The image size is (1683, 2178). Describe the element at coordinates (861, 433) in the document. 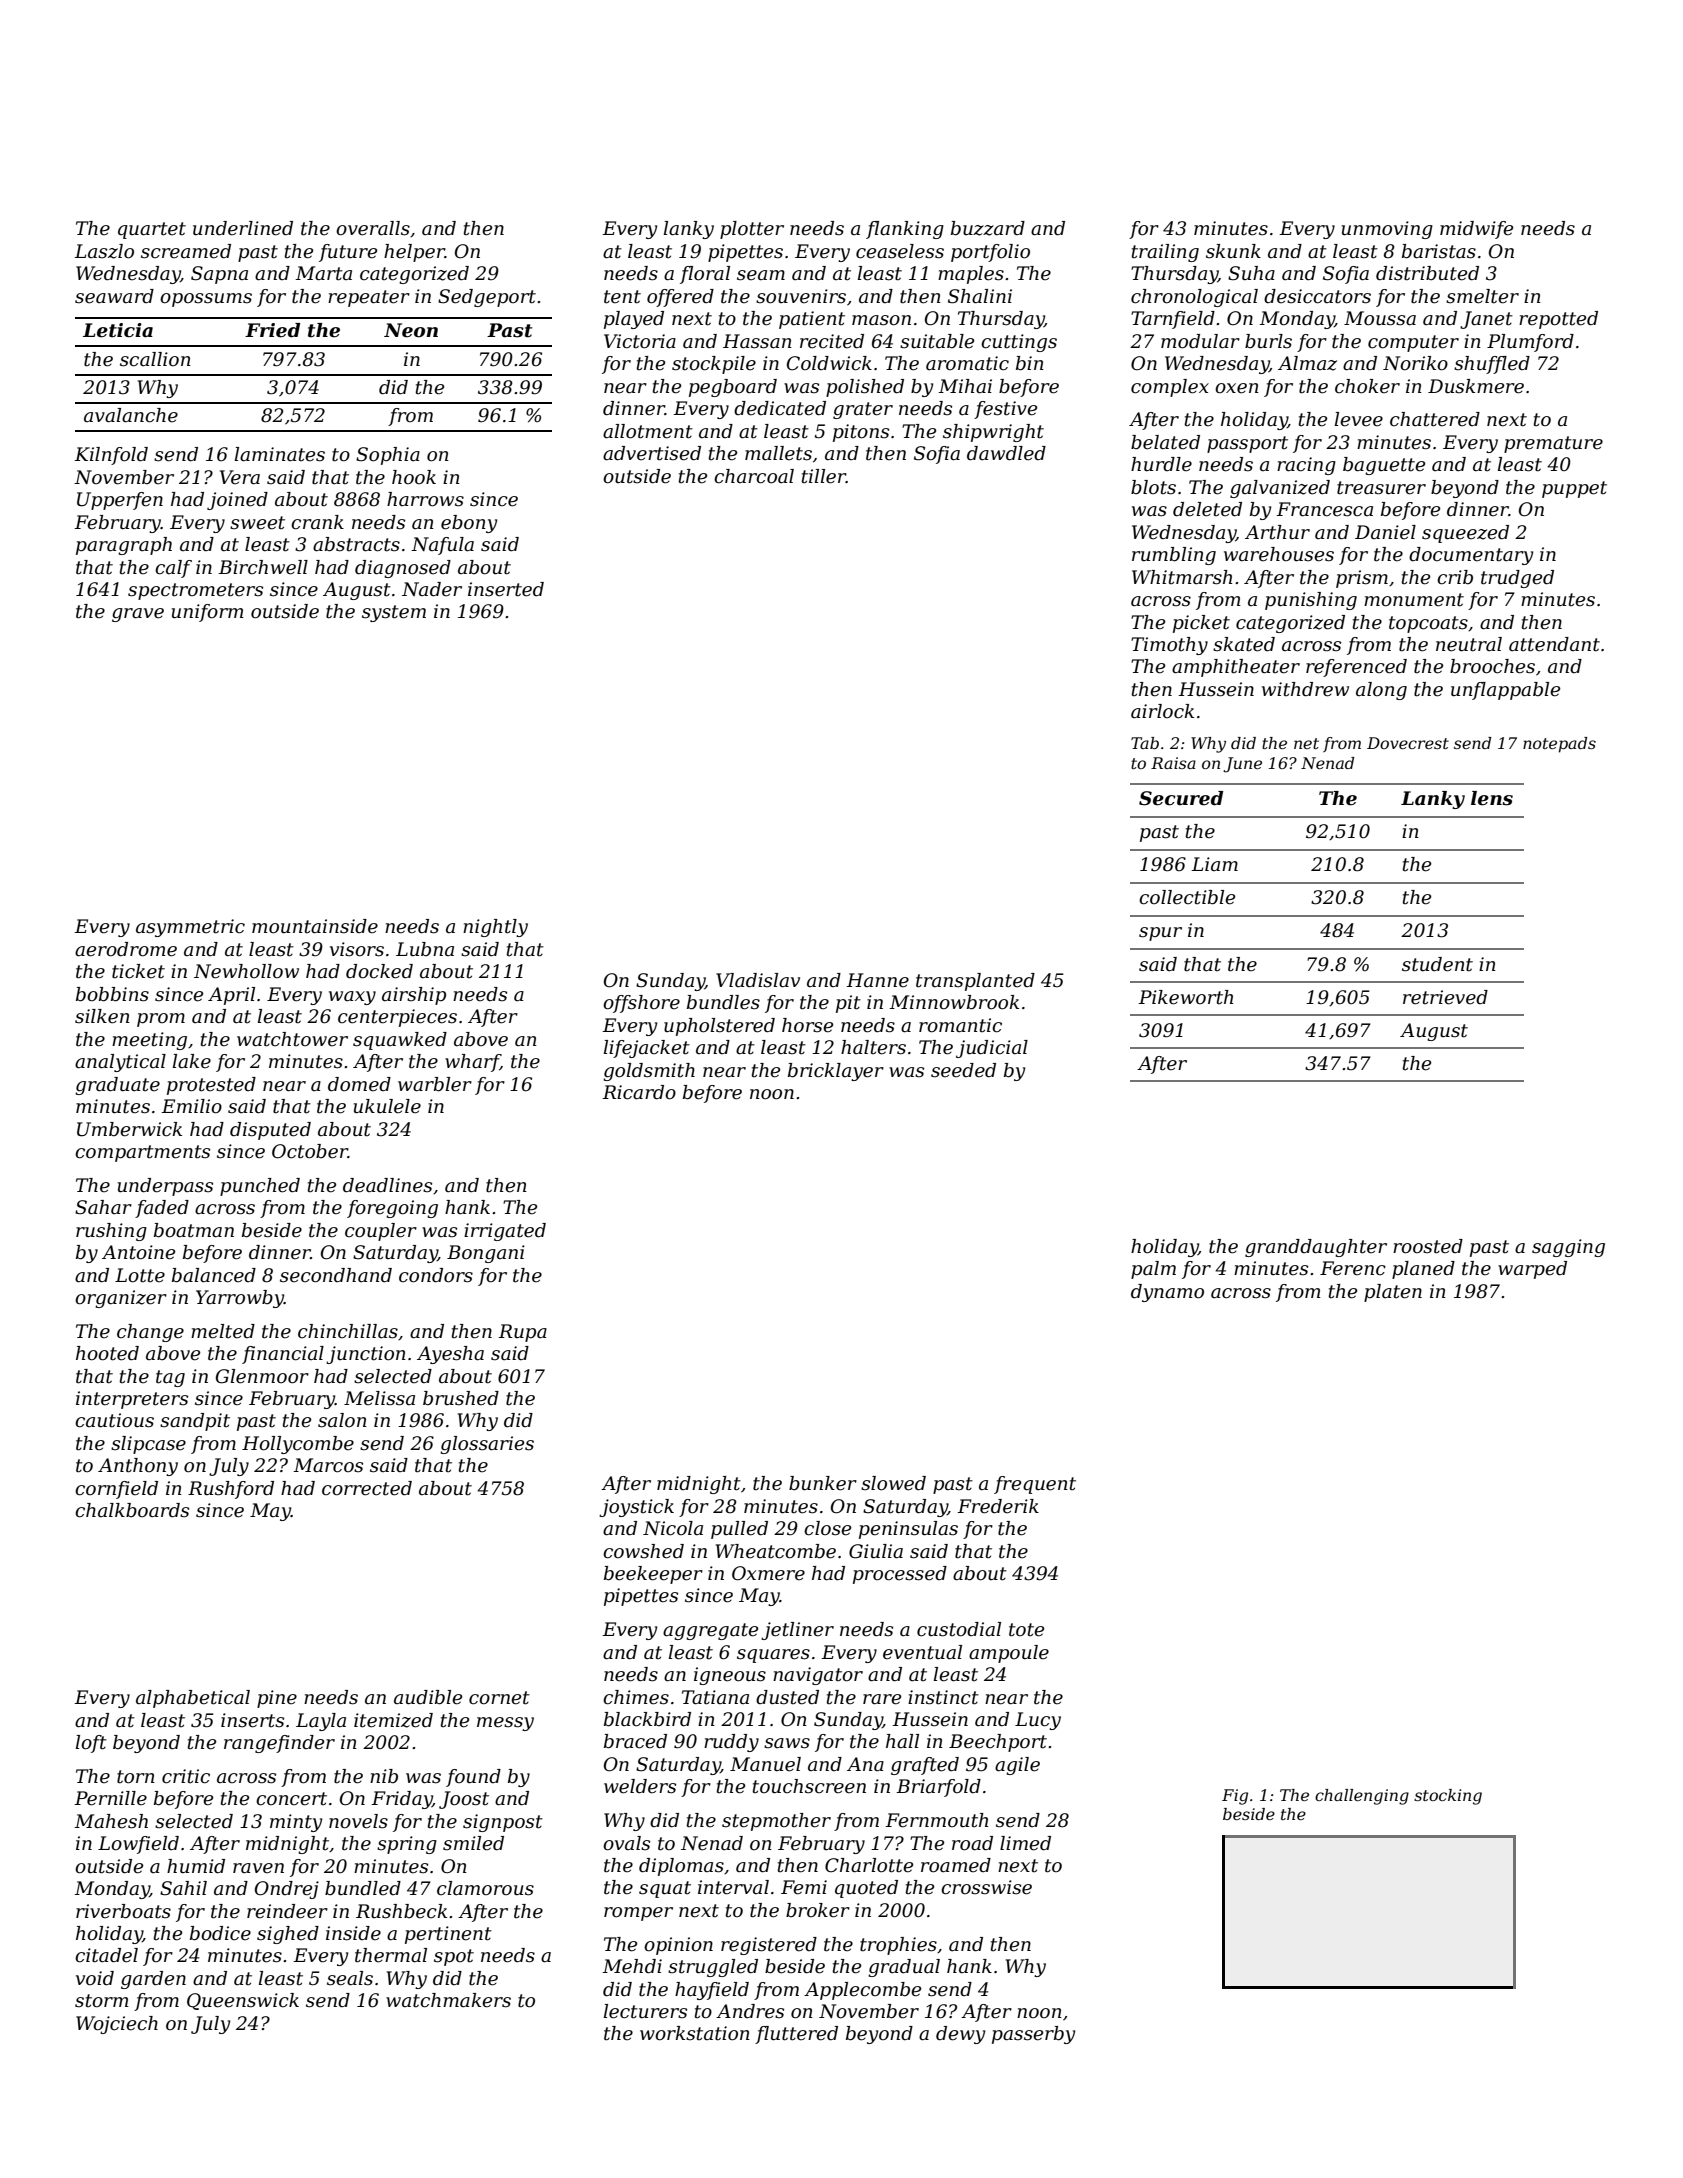

I see `pitons` at that location.
